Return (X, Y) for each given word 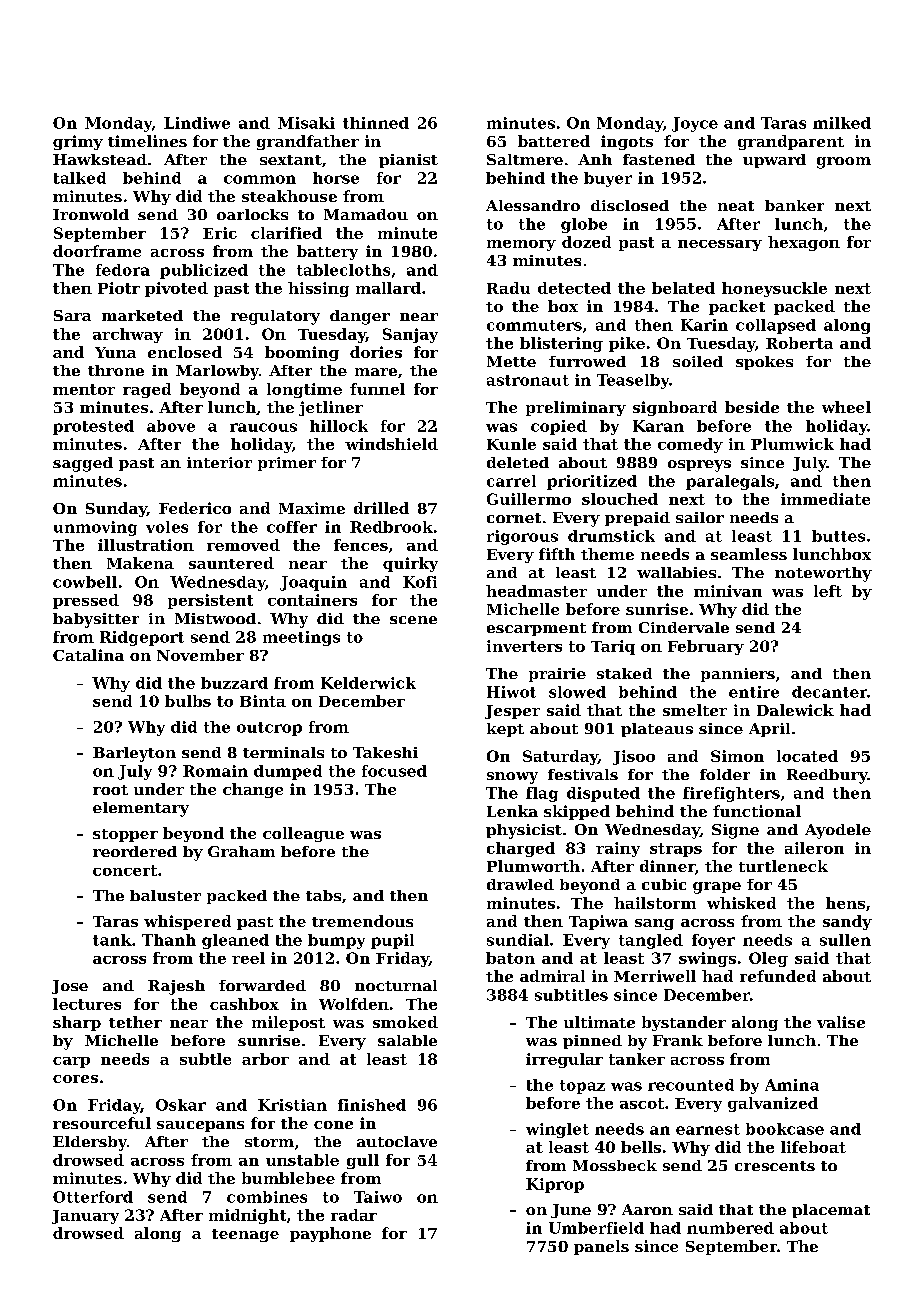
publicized (204, 271)
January (85, 1217)
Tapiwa (598, 922)
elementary (141, 809)
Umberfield (596, 1228)
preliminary (576, 408)
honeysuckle (774, 289)
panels (601, 1247)
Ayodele (838, 831)
